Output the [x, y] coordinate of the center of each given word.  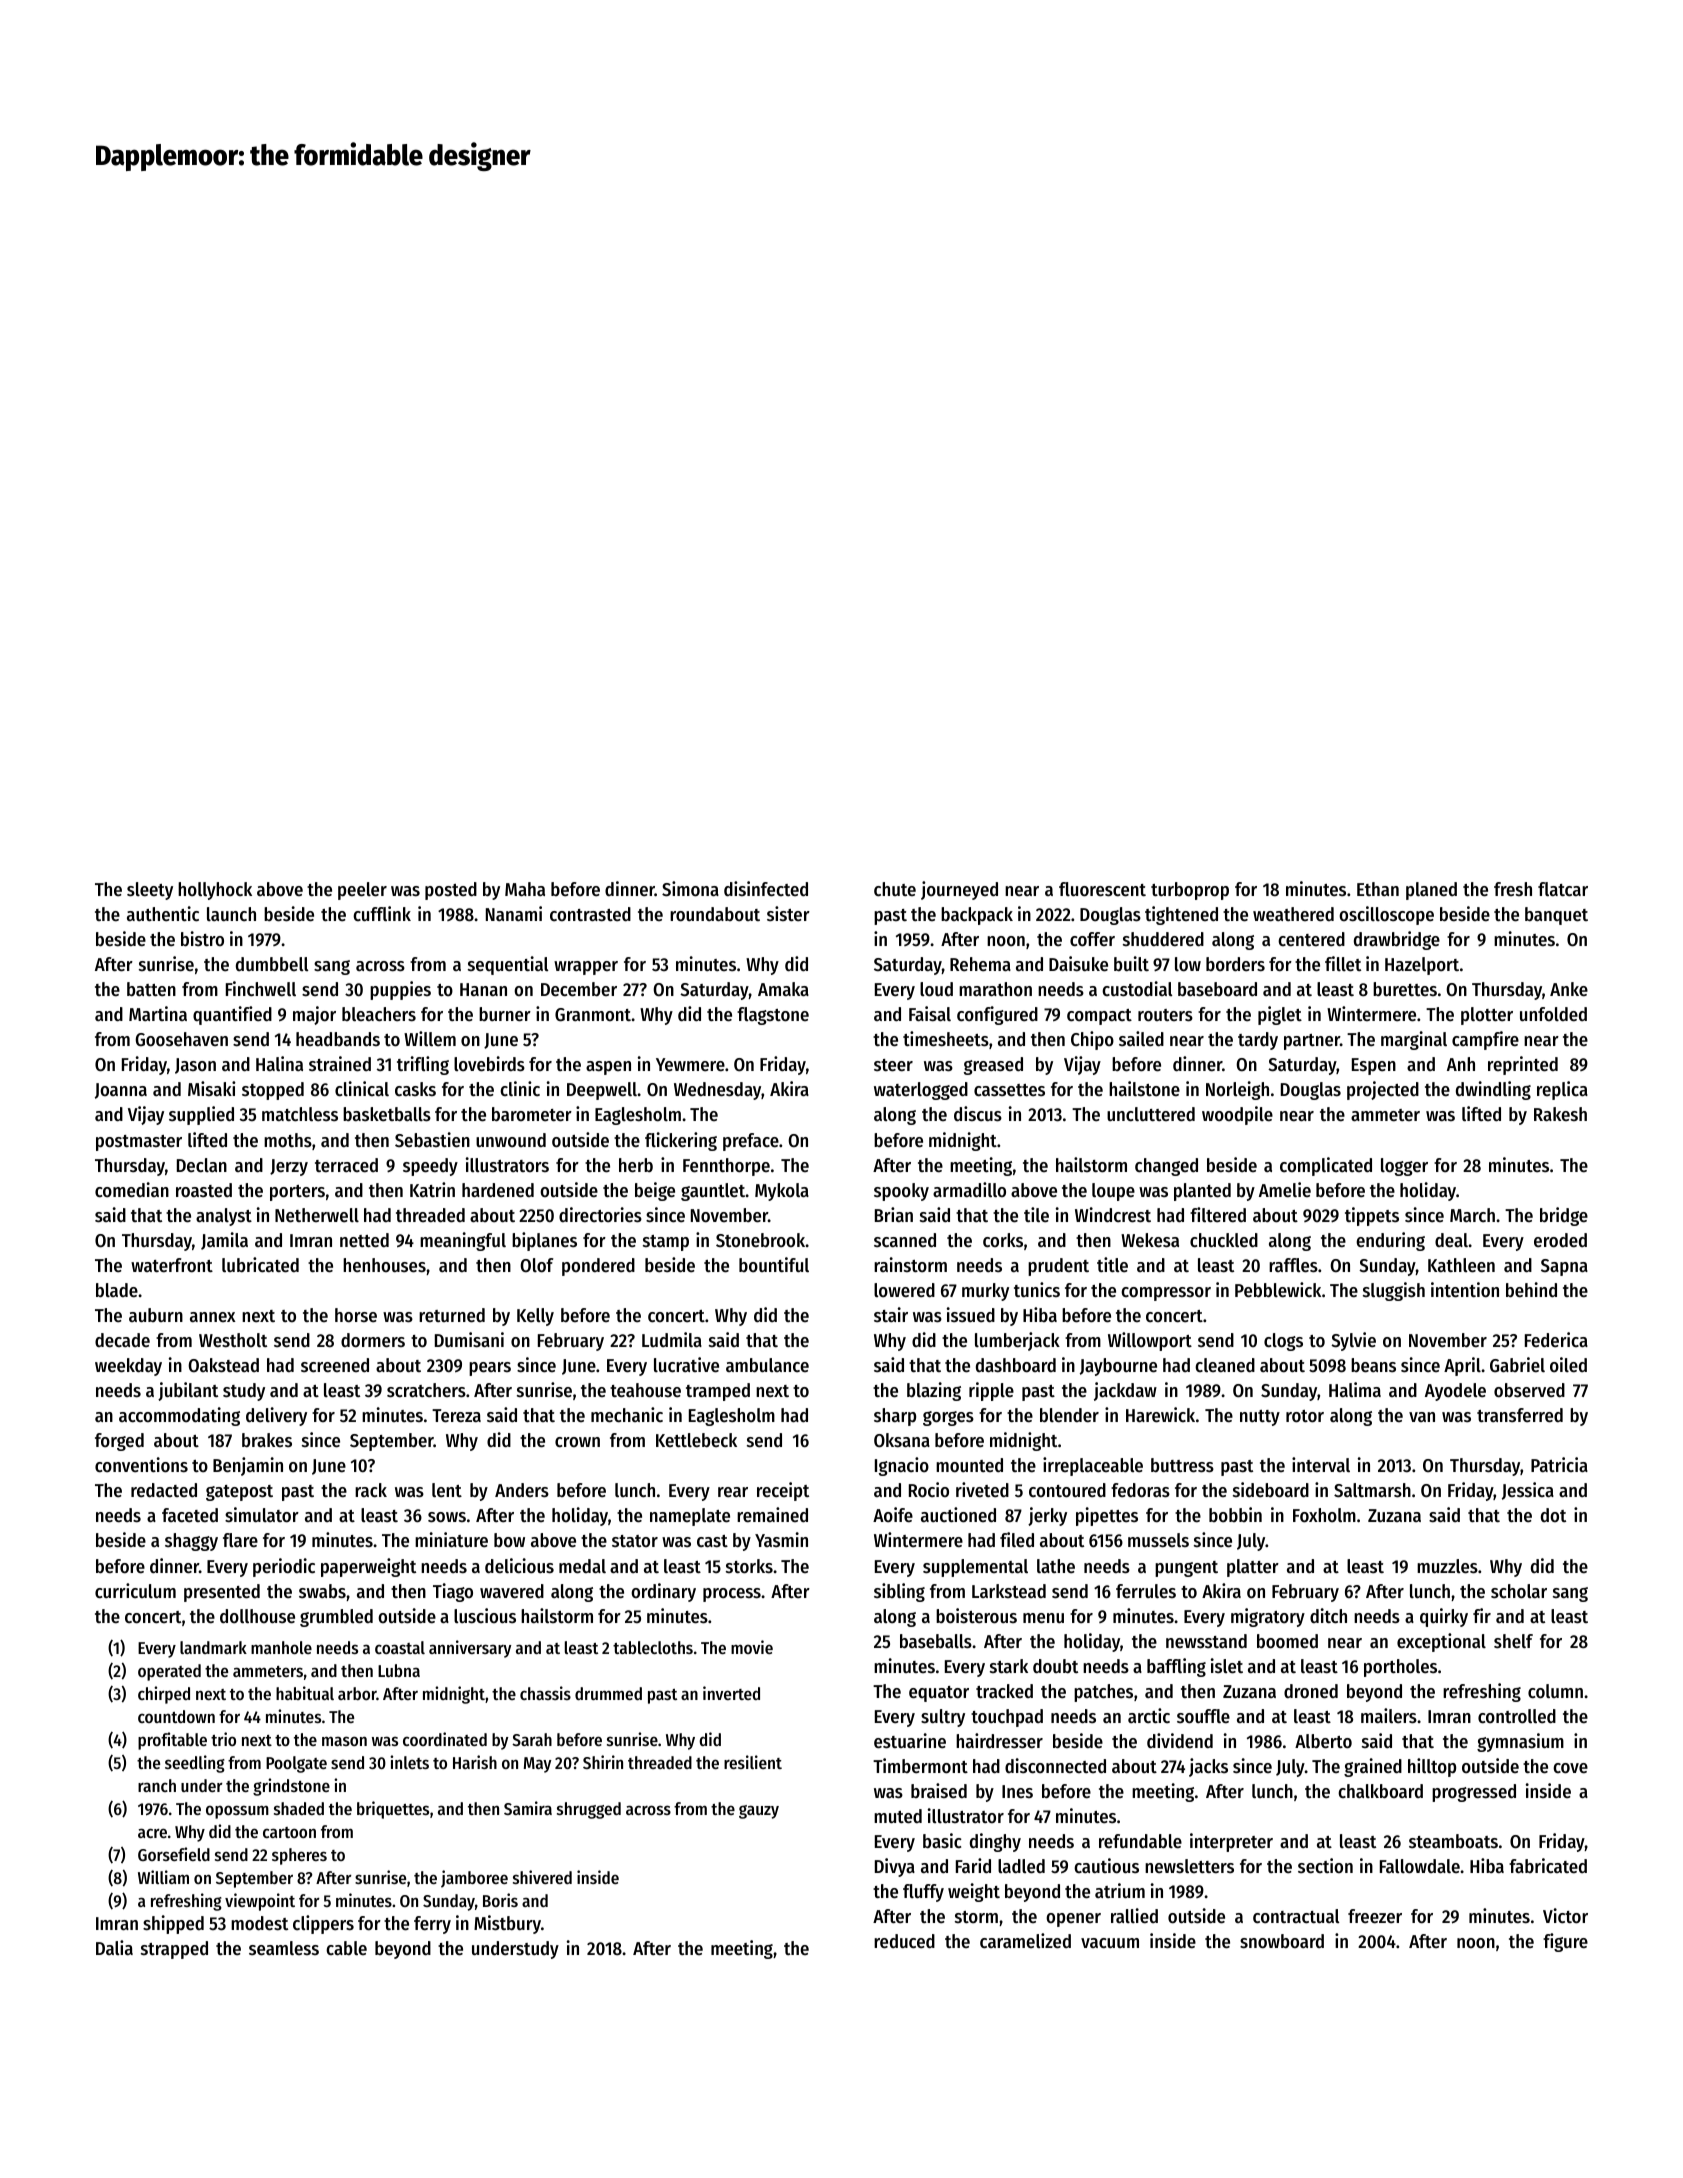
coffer [1092, 939]
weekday [128, 1367]
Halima [1355, 1389]
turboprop [1190, 891]
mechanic [627, 1415]
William [163, 1877]
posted [451, 891]
